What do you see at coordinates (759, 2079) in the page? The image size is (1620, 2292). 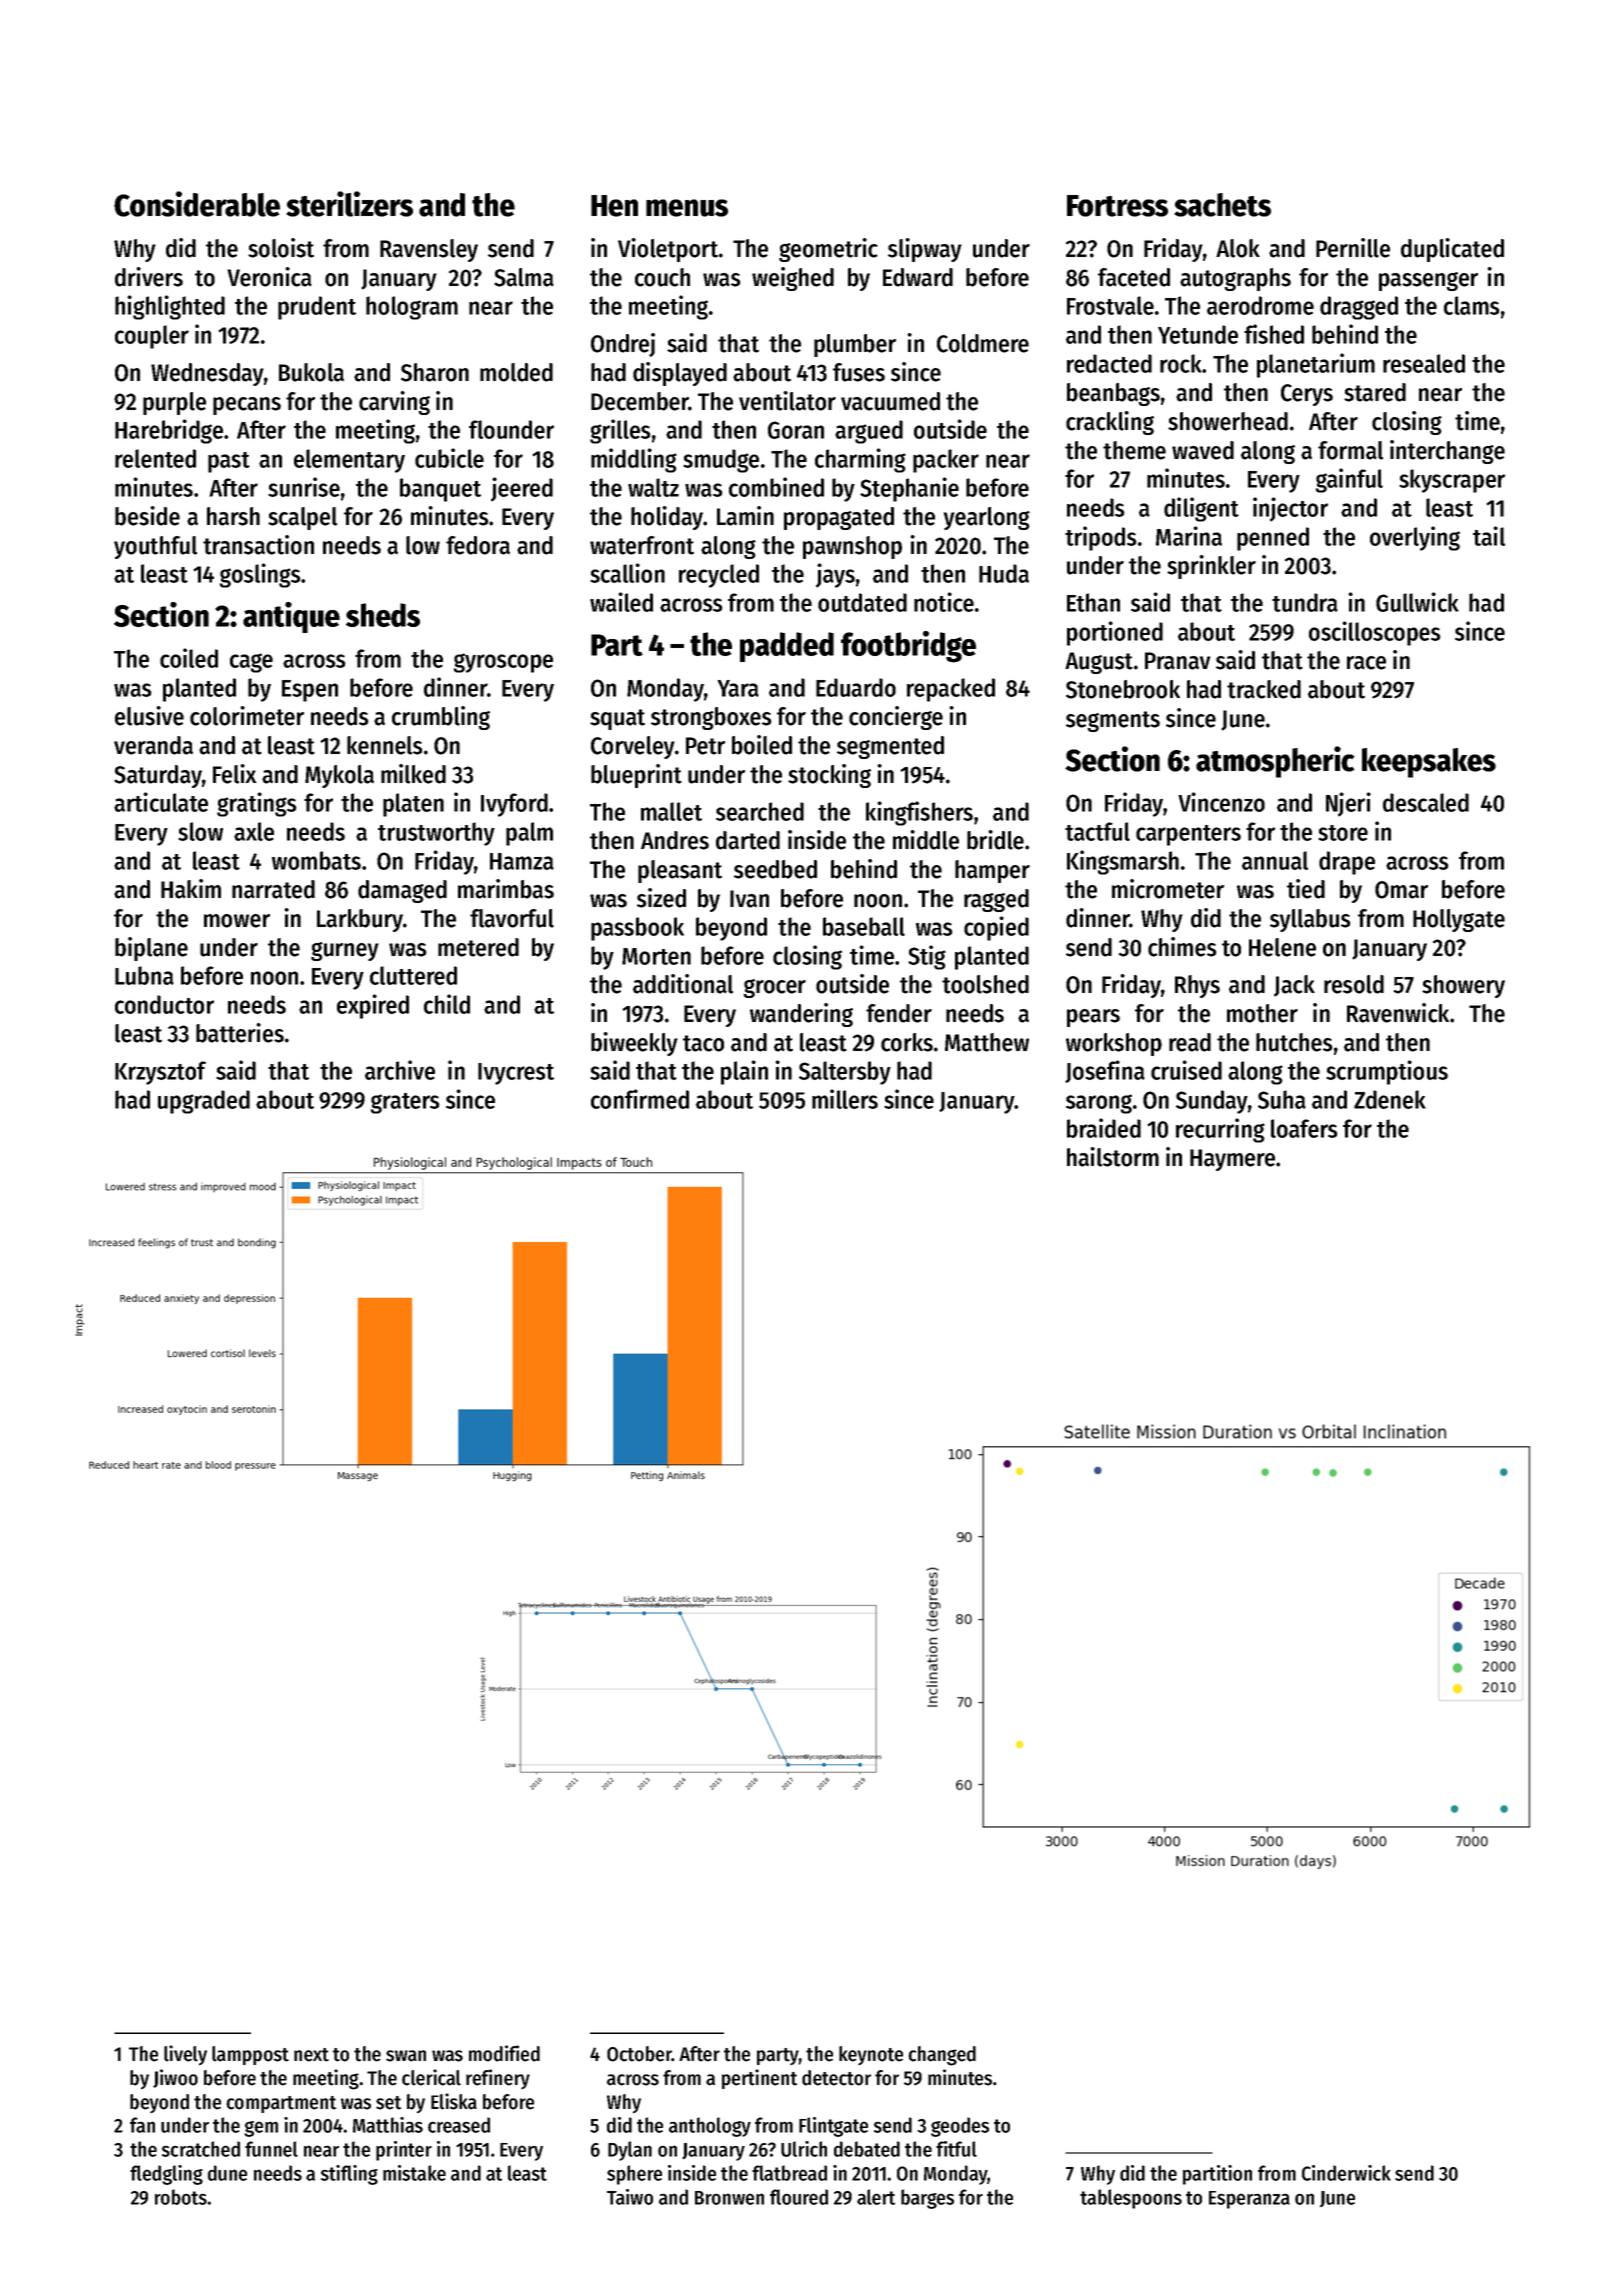 I see `pertinent` at bounding box center [759, 2079].
